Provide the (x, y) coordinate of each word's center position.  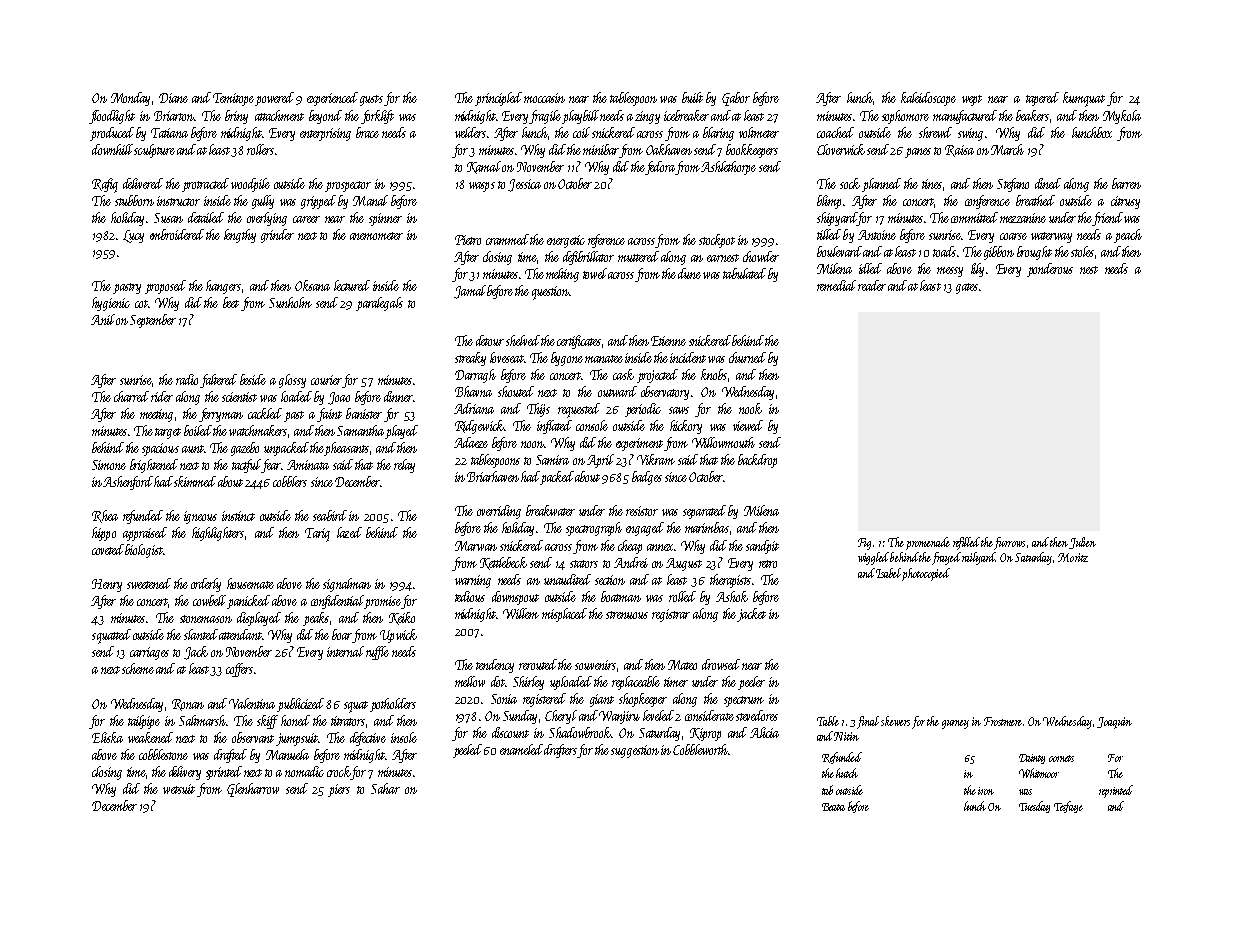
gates (967, 288)
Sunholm (290, 302)
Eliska (107, 737)
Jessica (524, 185)
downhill (112, 149)
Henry (107, 585)
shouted (516, 391)
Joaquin (1114, 723)
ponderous (1050, 270)
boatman (621, 596)
